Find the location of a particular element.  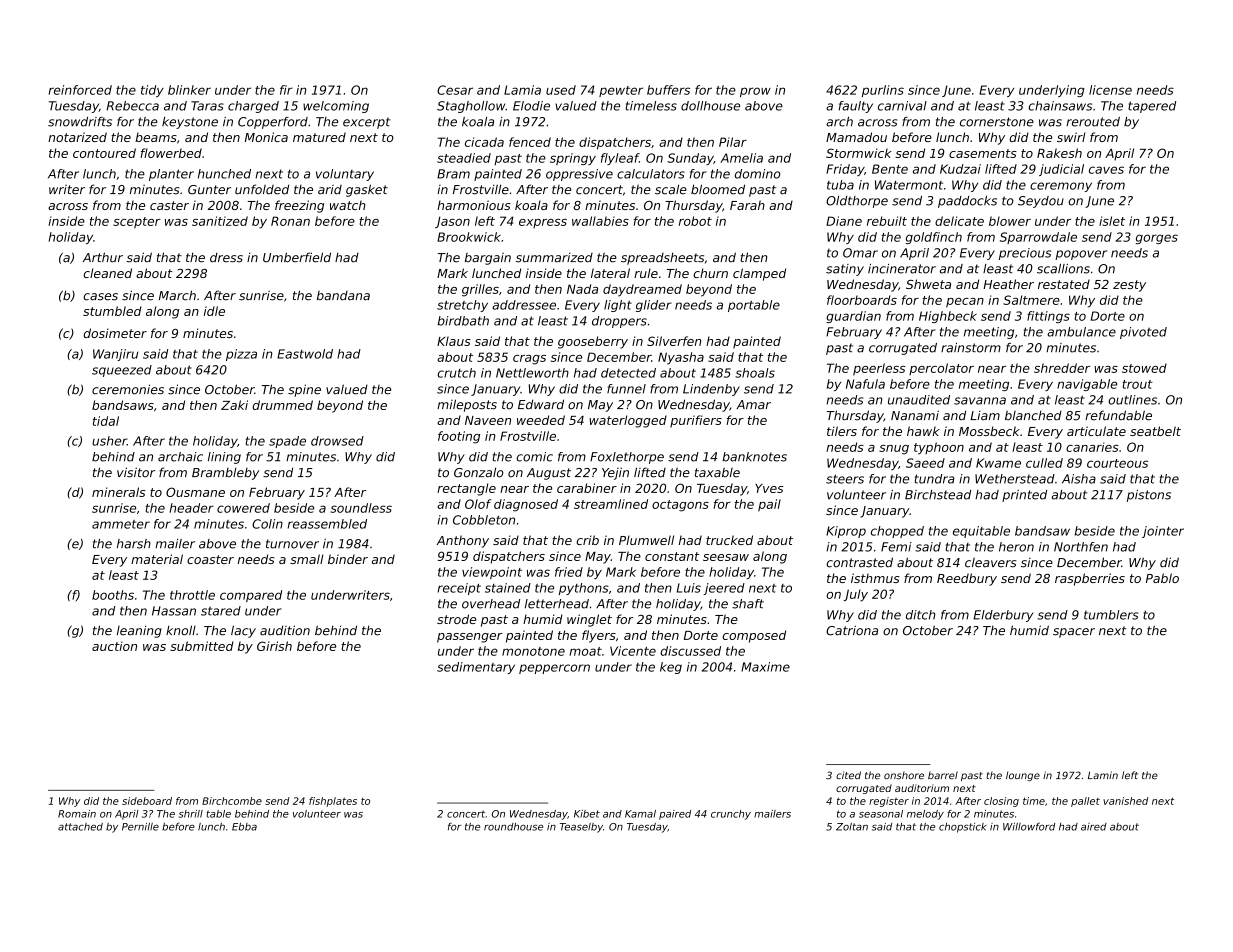

ambulance is located at coordinates (1081, 332).
